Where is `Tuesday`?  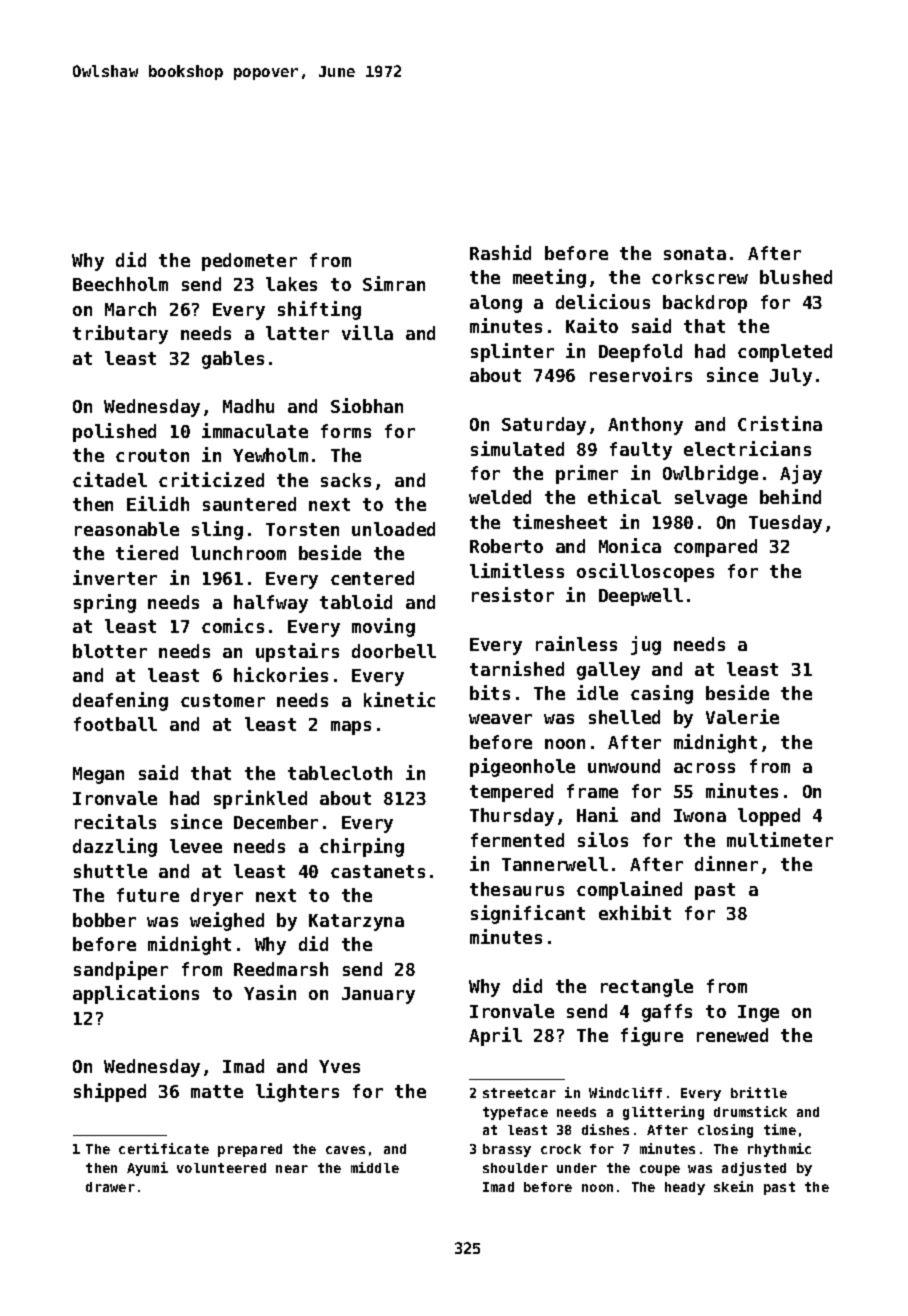
Tuesday is located at coordinates (785, 524).
